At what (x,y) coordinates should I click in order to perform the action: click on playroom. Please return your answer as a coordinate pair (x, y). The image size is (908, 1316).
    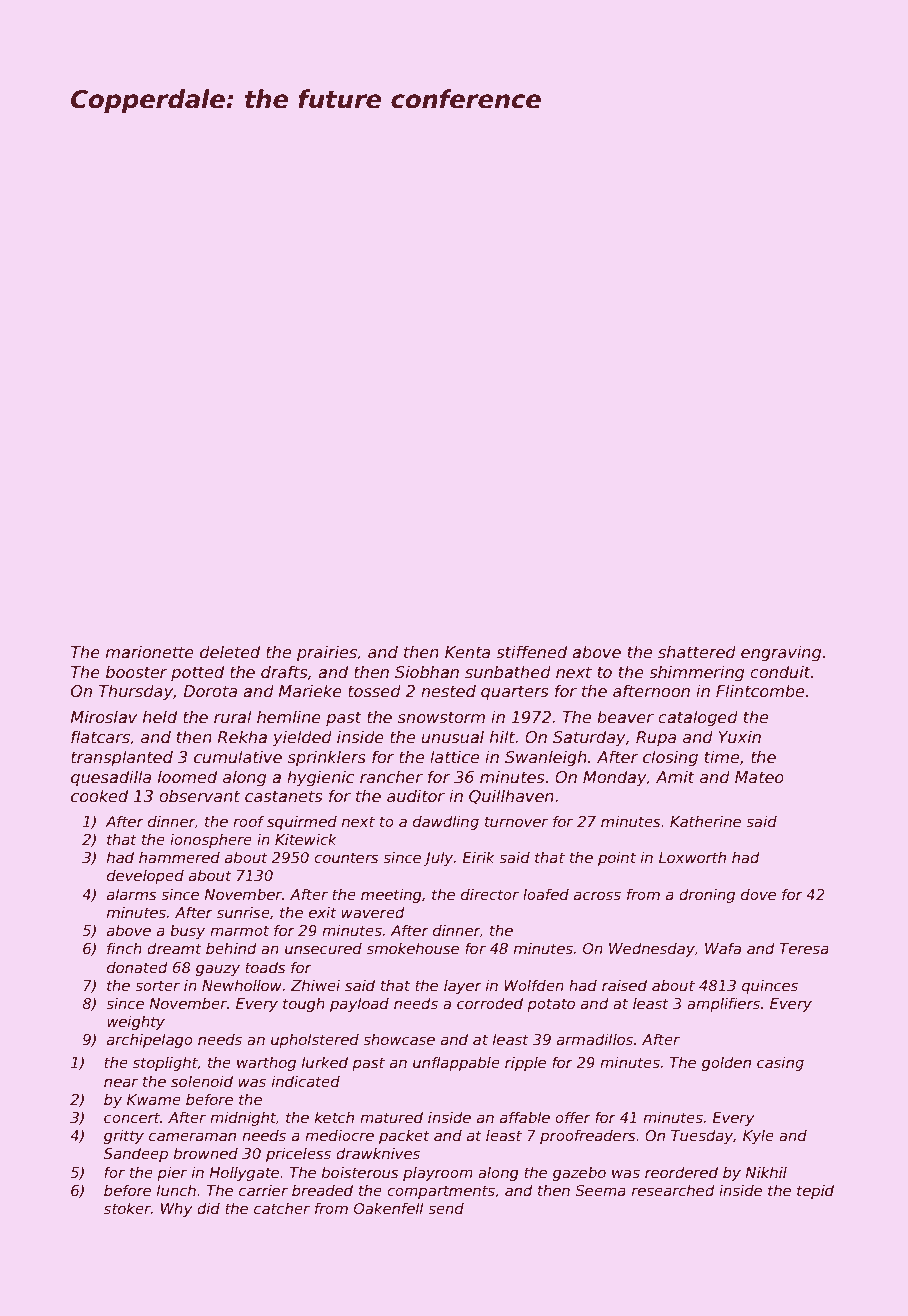
    Looking at the image, I should click on (438, 1173).
